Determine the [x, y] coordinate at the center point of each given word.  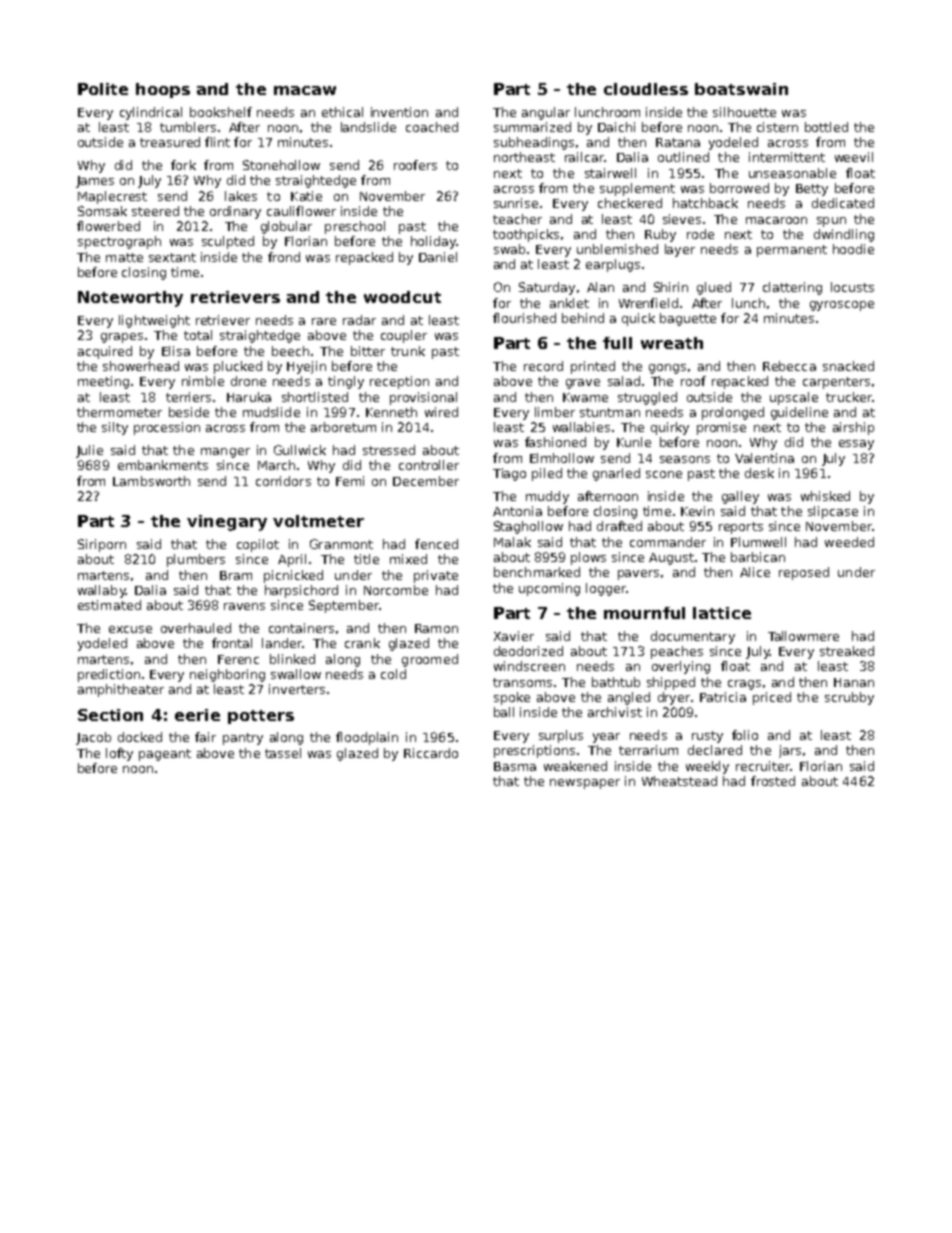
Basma [515, 766]
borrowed [739, 188]
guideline [799, 413]
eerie [197, 715]
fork [183, 165]
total [198, 335]
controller [429, 465]
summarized [532, 127]
